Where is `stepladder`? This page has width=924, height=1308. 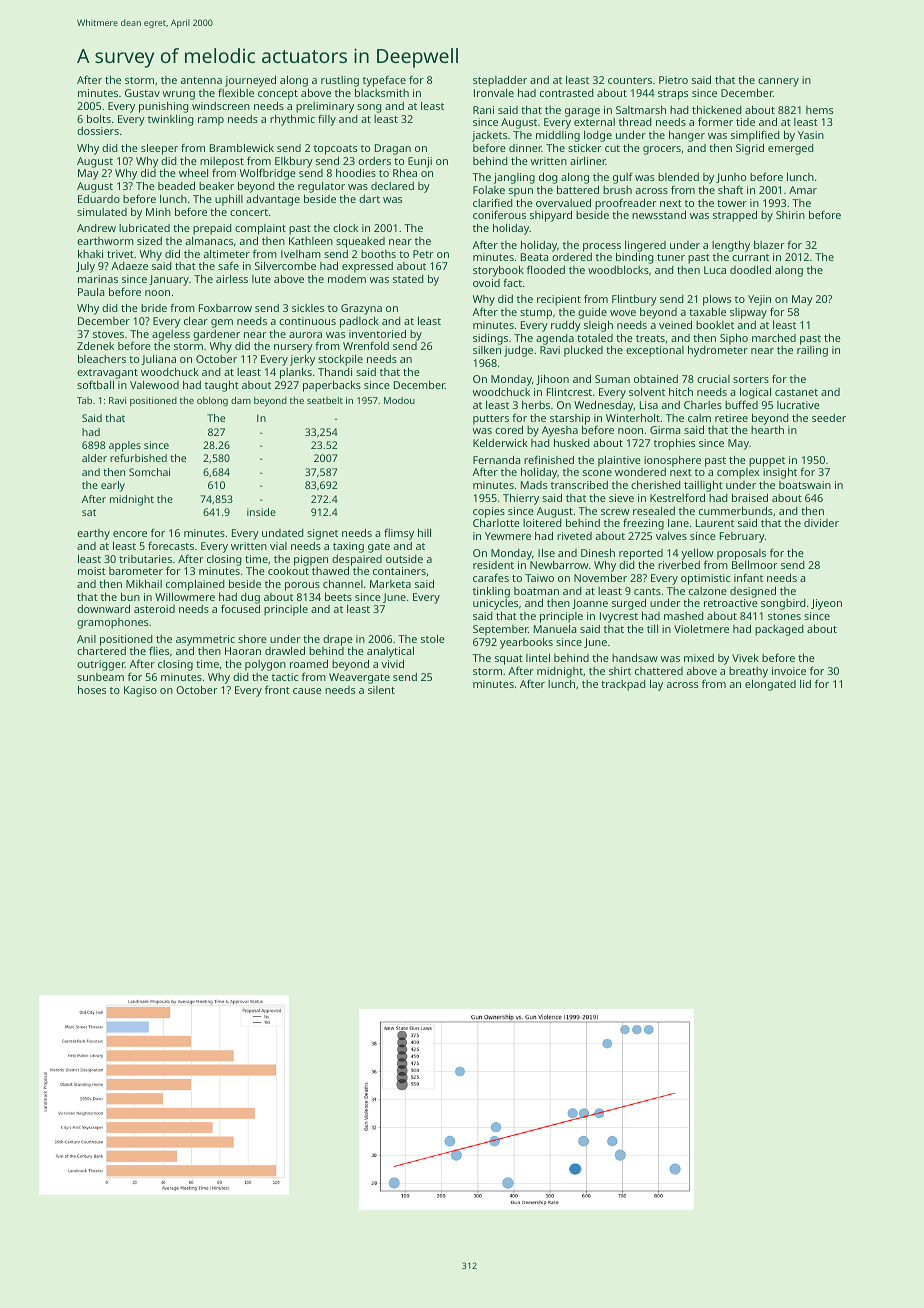 stepladder is located at coordinates (500, 81).
